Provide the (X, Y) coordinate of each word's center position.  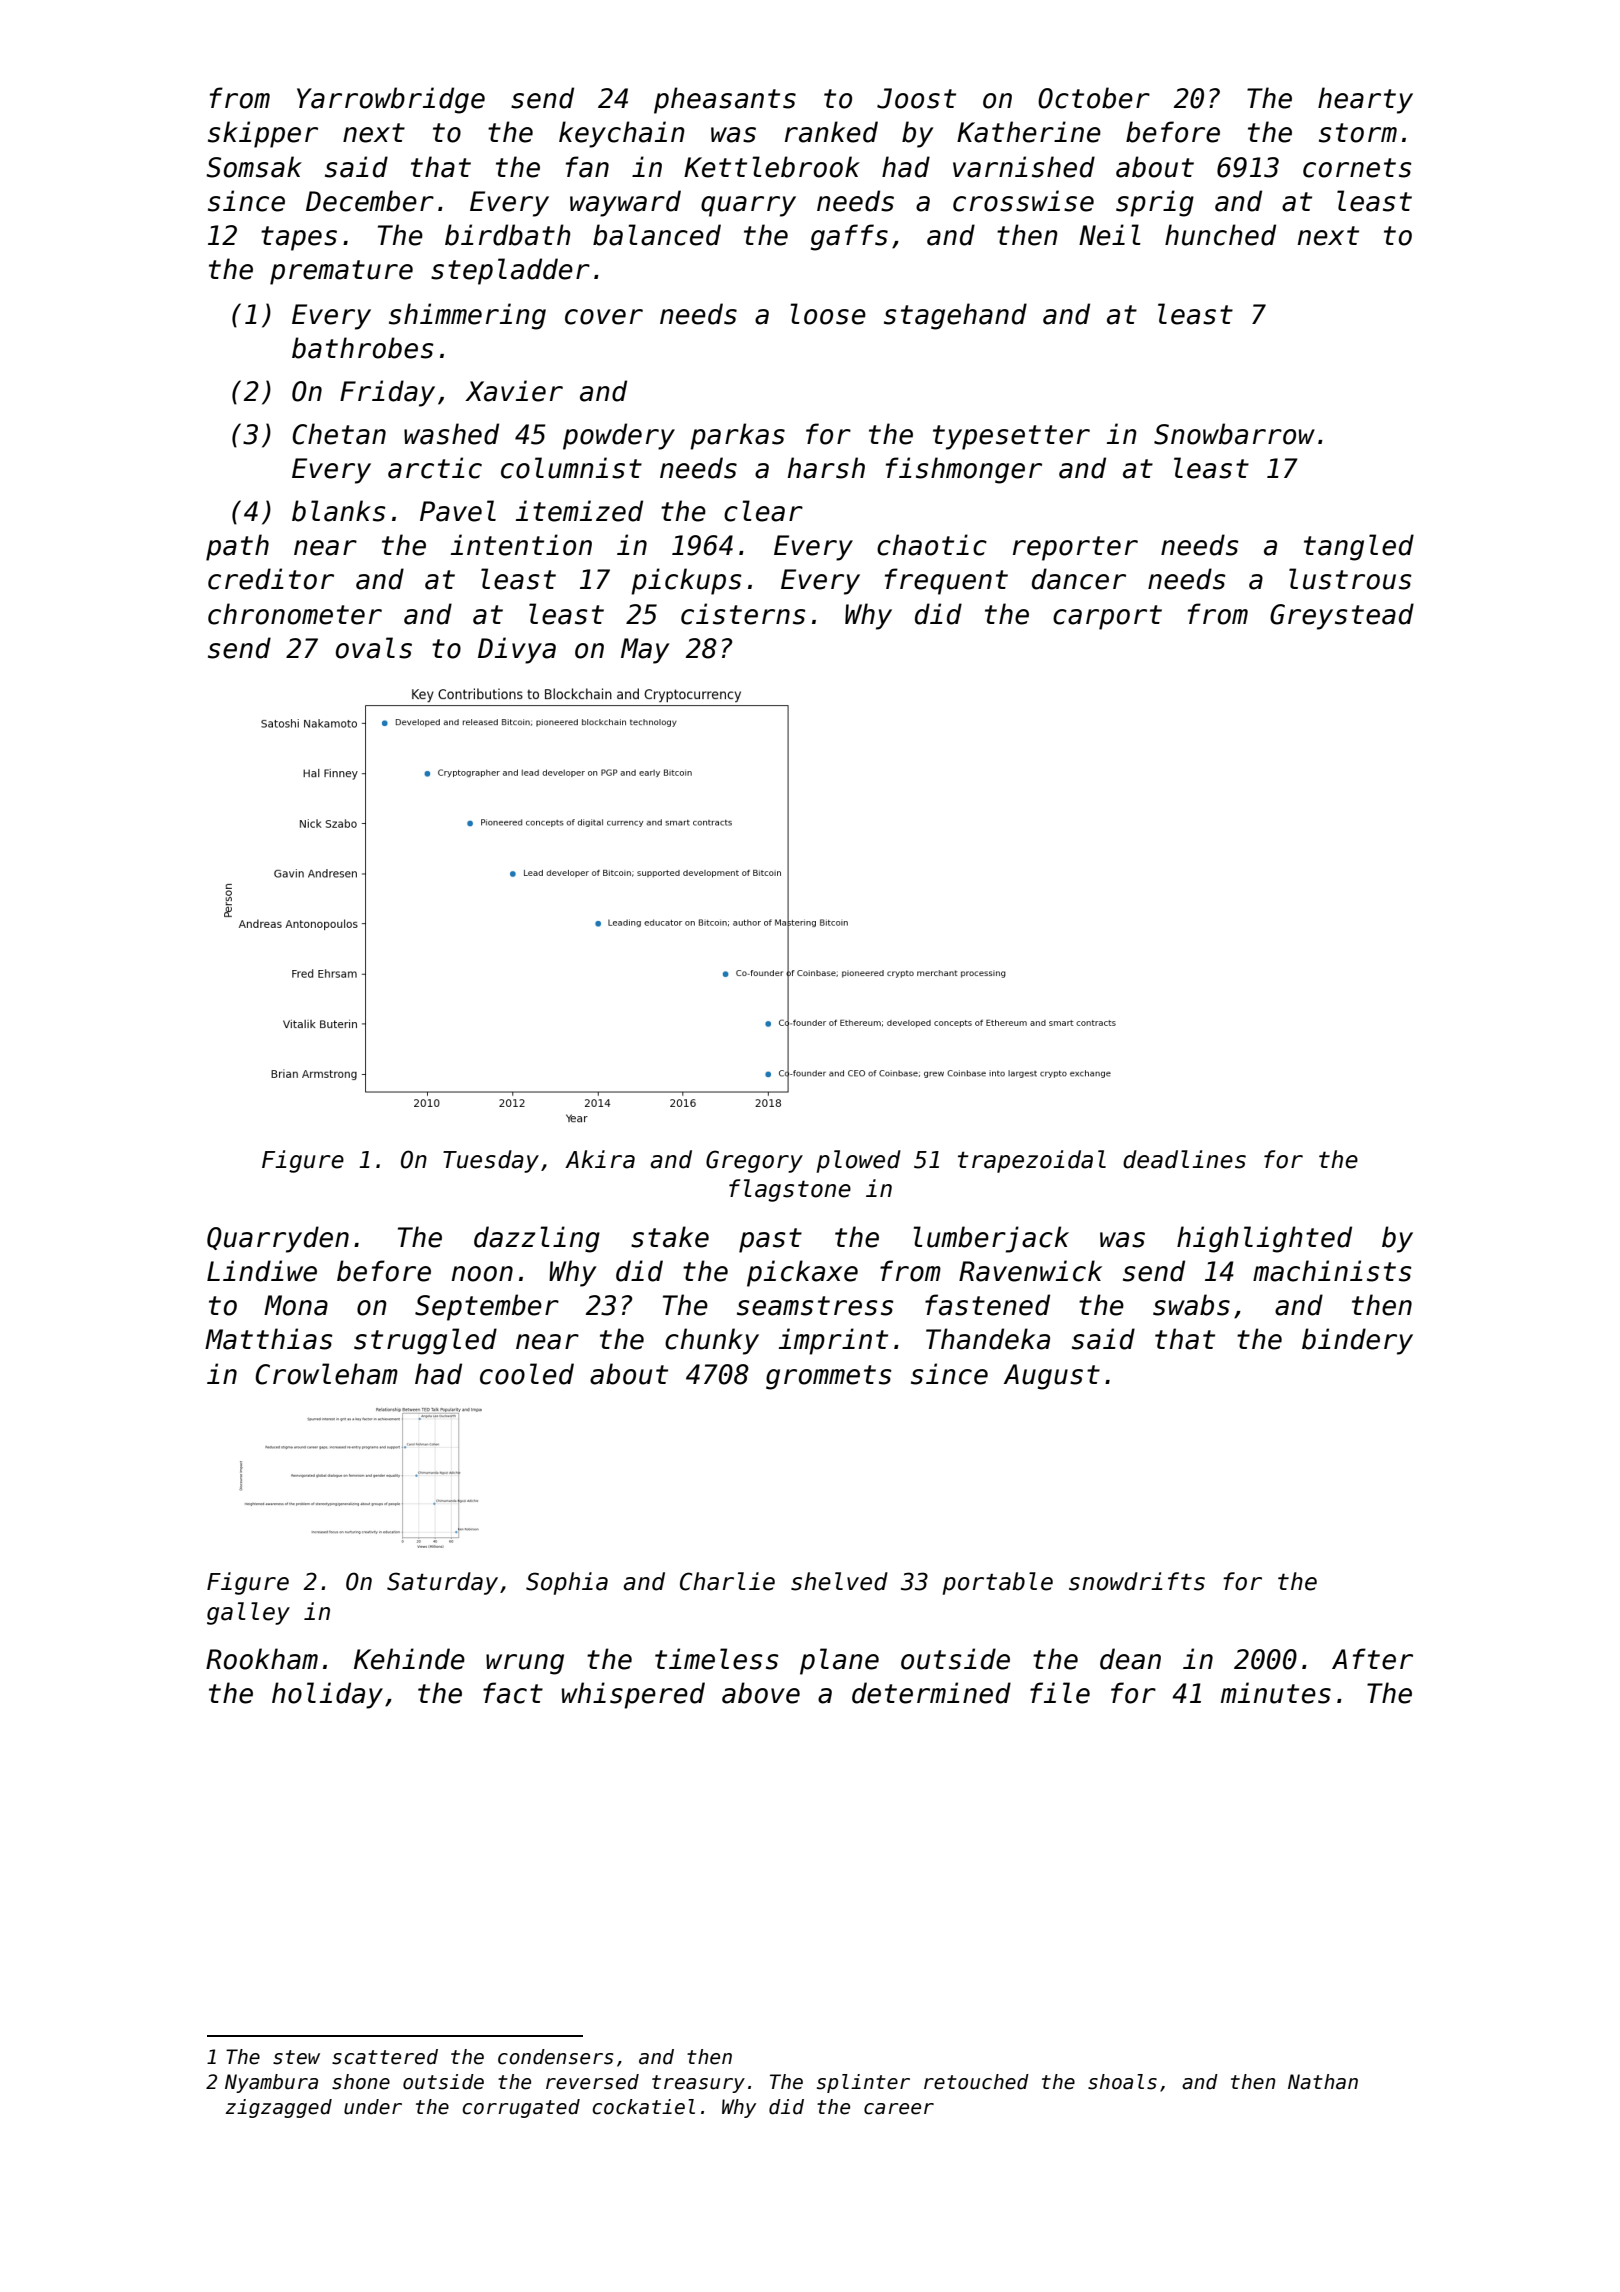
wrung (525, 1664)
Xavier (514, 391)
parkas (737, 436)
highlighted (1264, 1239)
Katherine (1029, 132)
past (770, 1240)
